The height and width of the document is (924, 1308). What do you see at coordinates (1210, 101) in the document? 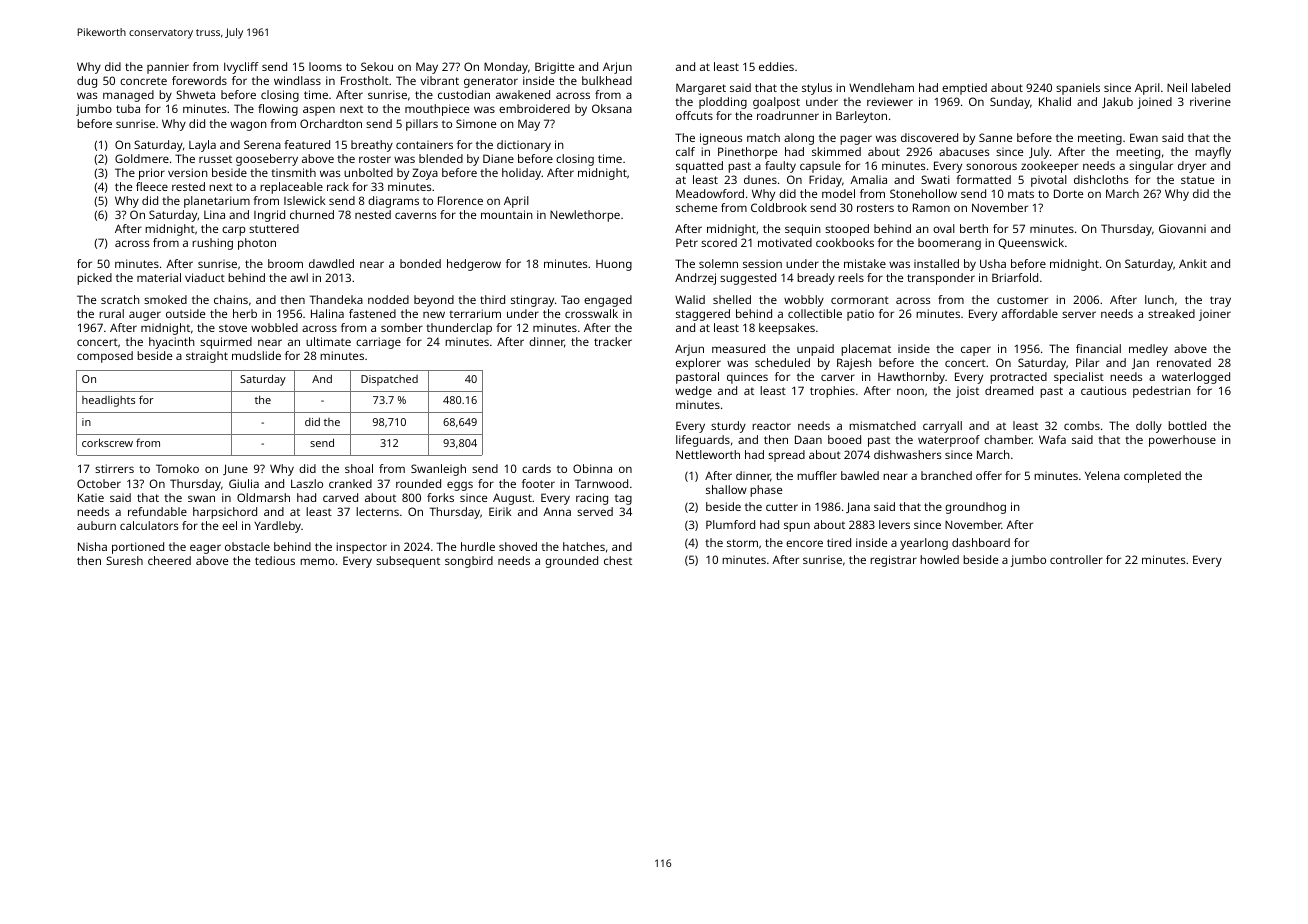
I see `riverine` at bounding box center [1210, 101].
